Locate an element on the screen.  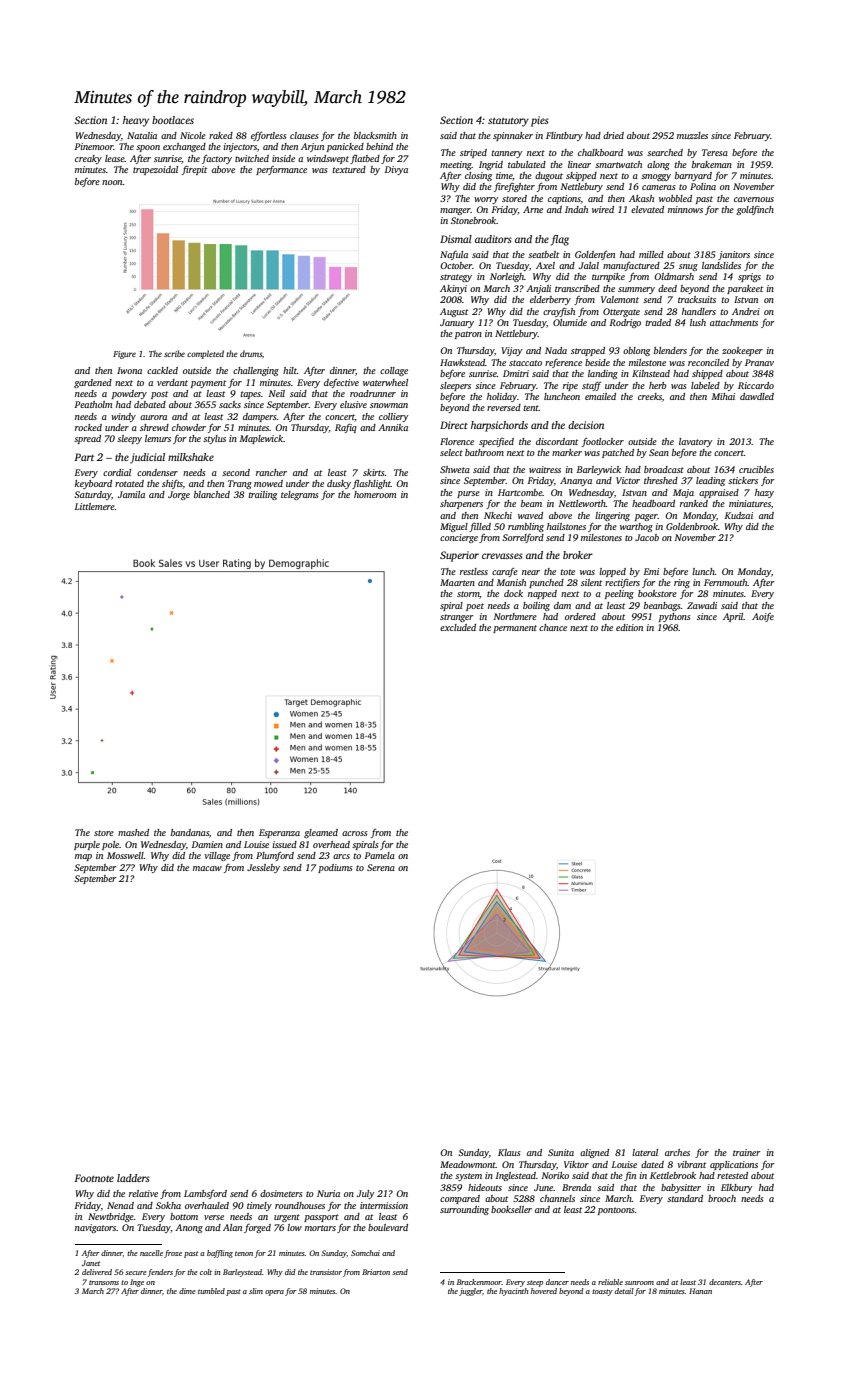
excluded is located at coordinates (458, 627).
